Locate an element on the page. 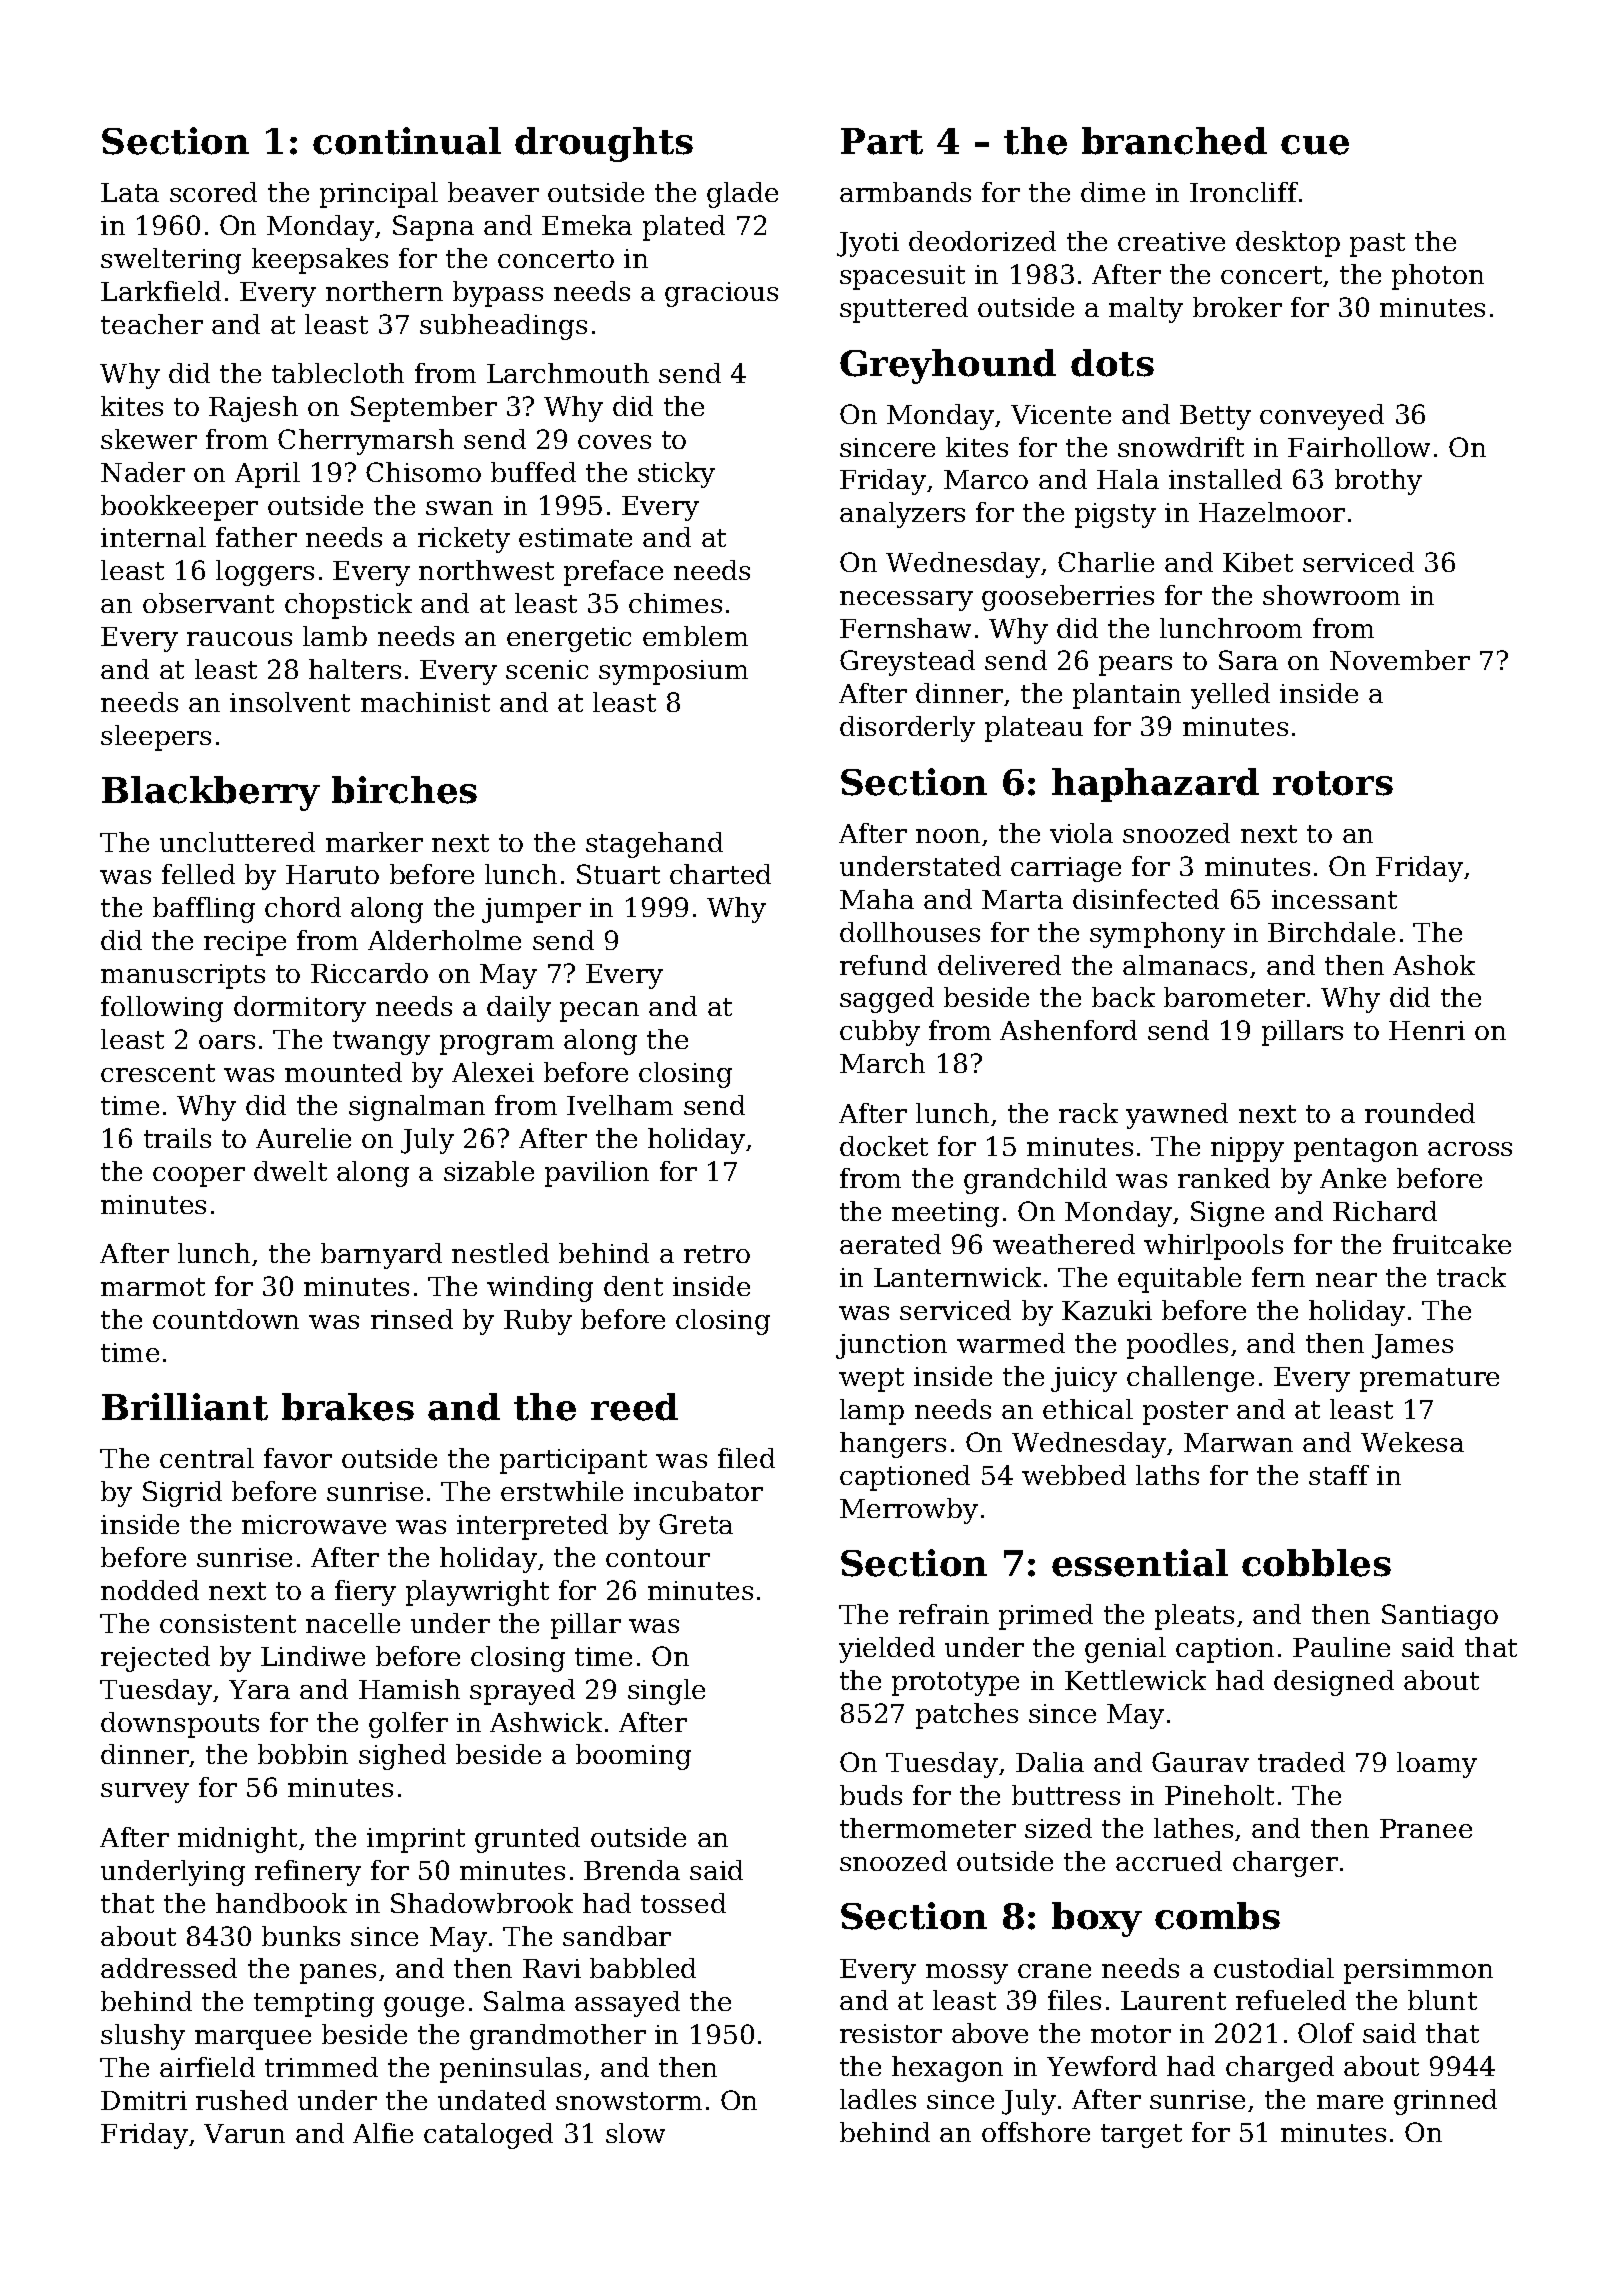 This document has width=1620, height=2292. analyzers is located at coordinates (902, 515).
